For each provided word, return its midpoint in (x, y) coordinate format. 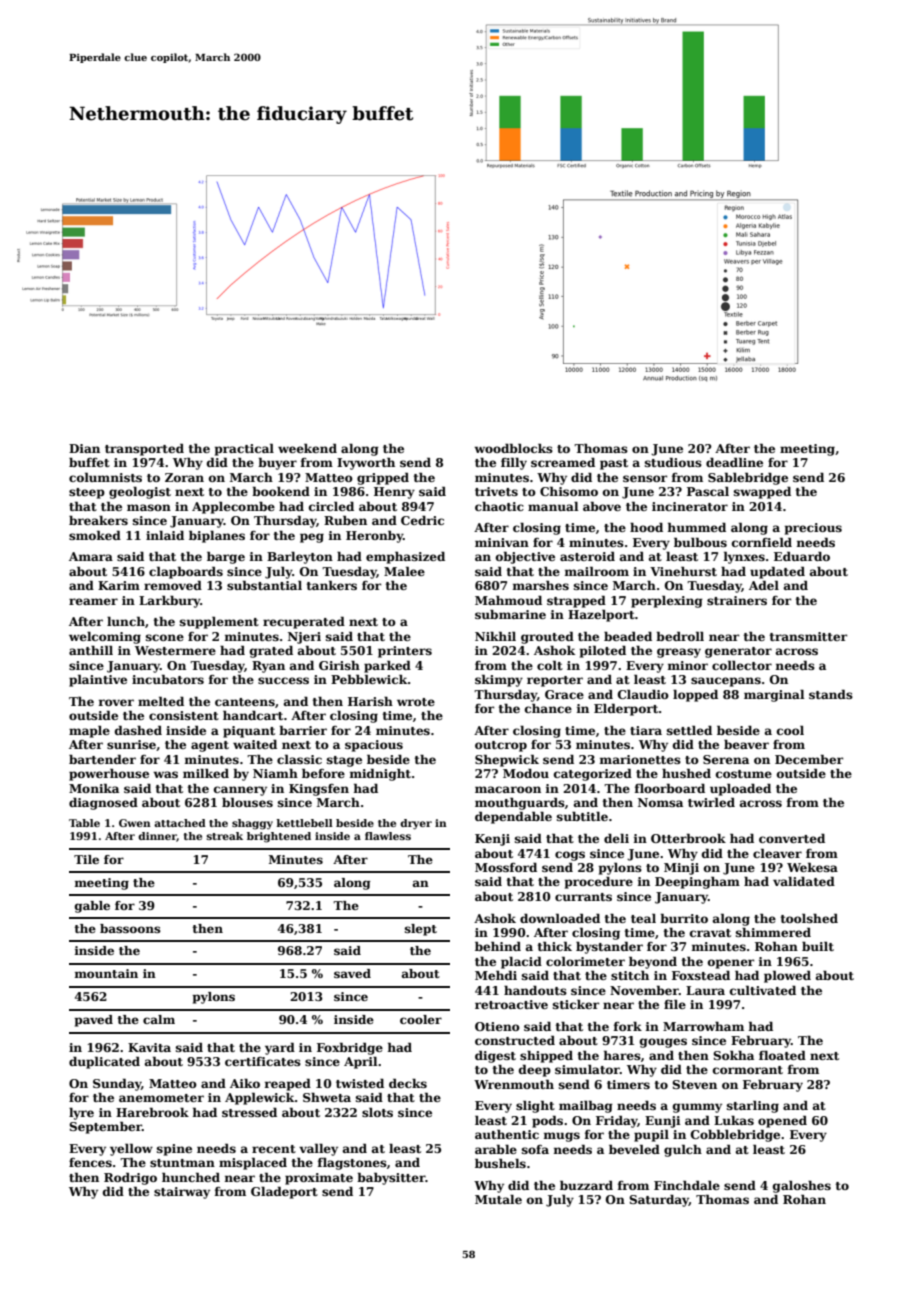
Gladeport (284, 1193)
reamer (93, 601)
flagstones (352, 1163)
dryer (416, 824)
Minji (681, 869)
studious (673, 462)
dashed (138, 730)
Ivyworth (366, 463)
